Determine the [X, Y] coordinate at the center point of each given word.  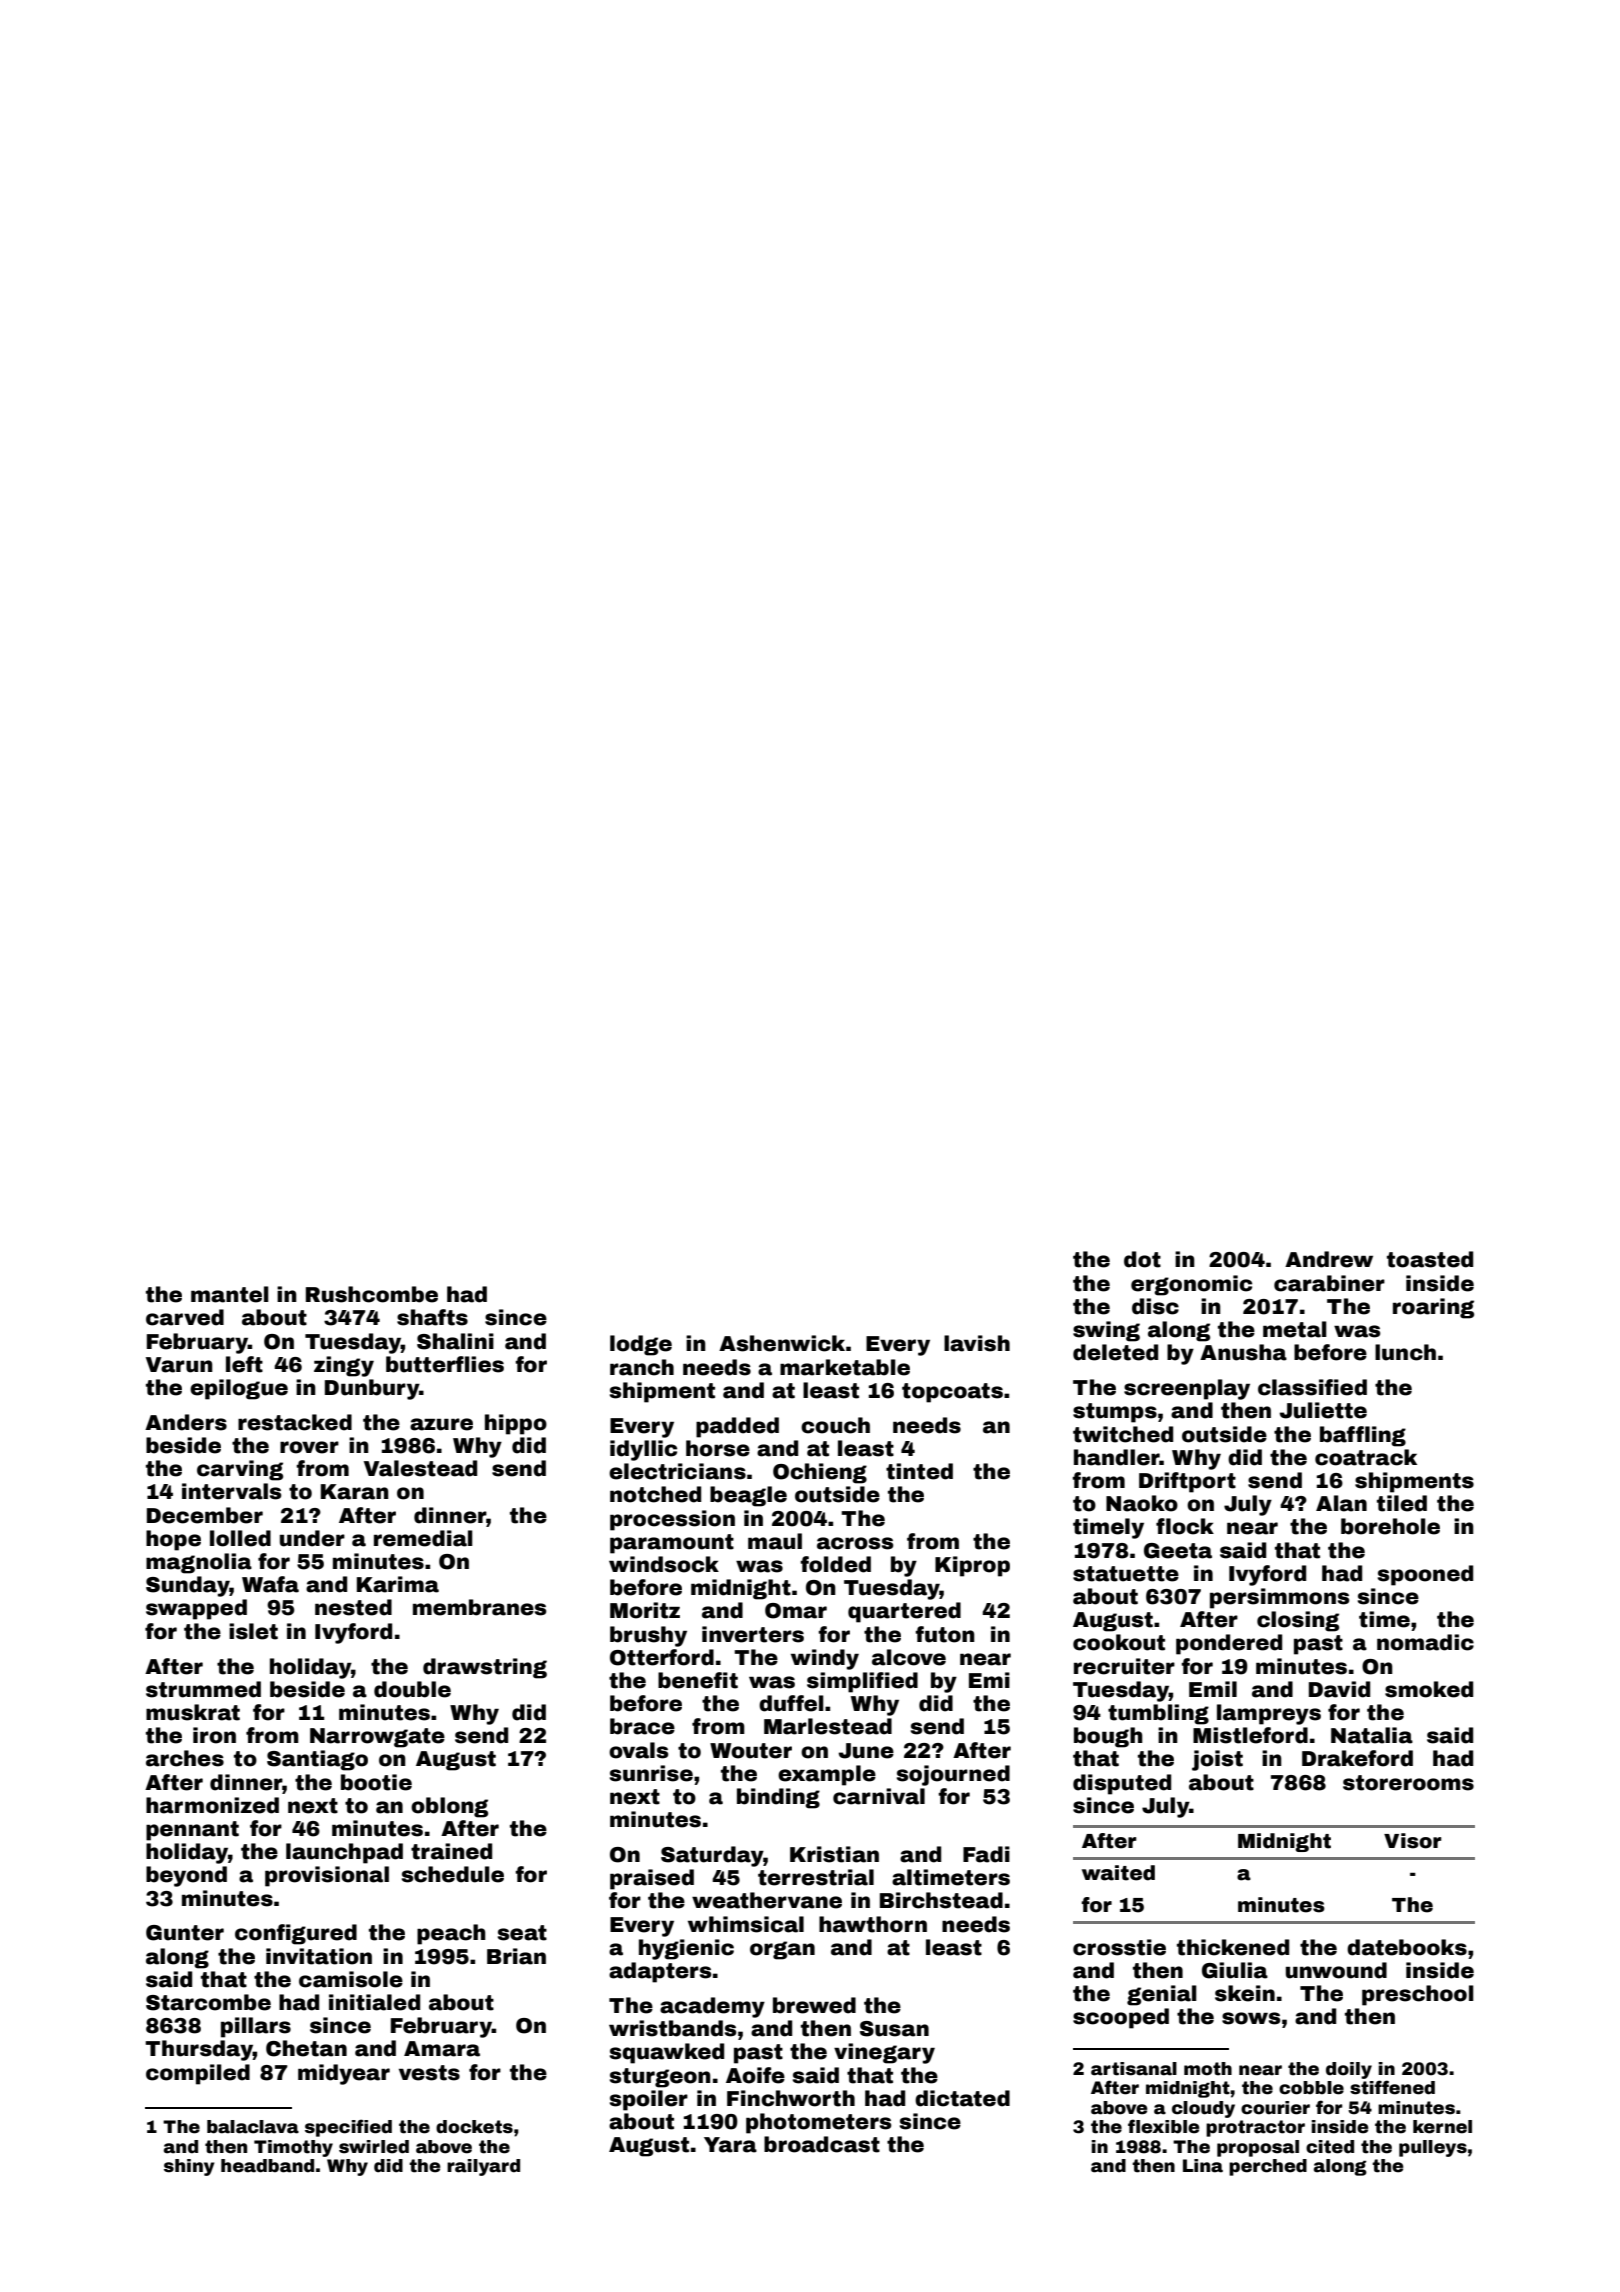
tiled [1402, 1503]
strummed [203, 1689]
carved [185, 1317]
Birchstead [941, 1900]
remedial [423, 1538]
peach [451, 1934]
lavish [977, 1343]
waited [1118, 1873]
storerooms [1408, 1783]
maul [775, 1541]
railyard [483, 2167]
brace [642, 1726]
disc [1155, 1306]
